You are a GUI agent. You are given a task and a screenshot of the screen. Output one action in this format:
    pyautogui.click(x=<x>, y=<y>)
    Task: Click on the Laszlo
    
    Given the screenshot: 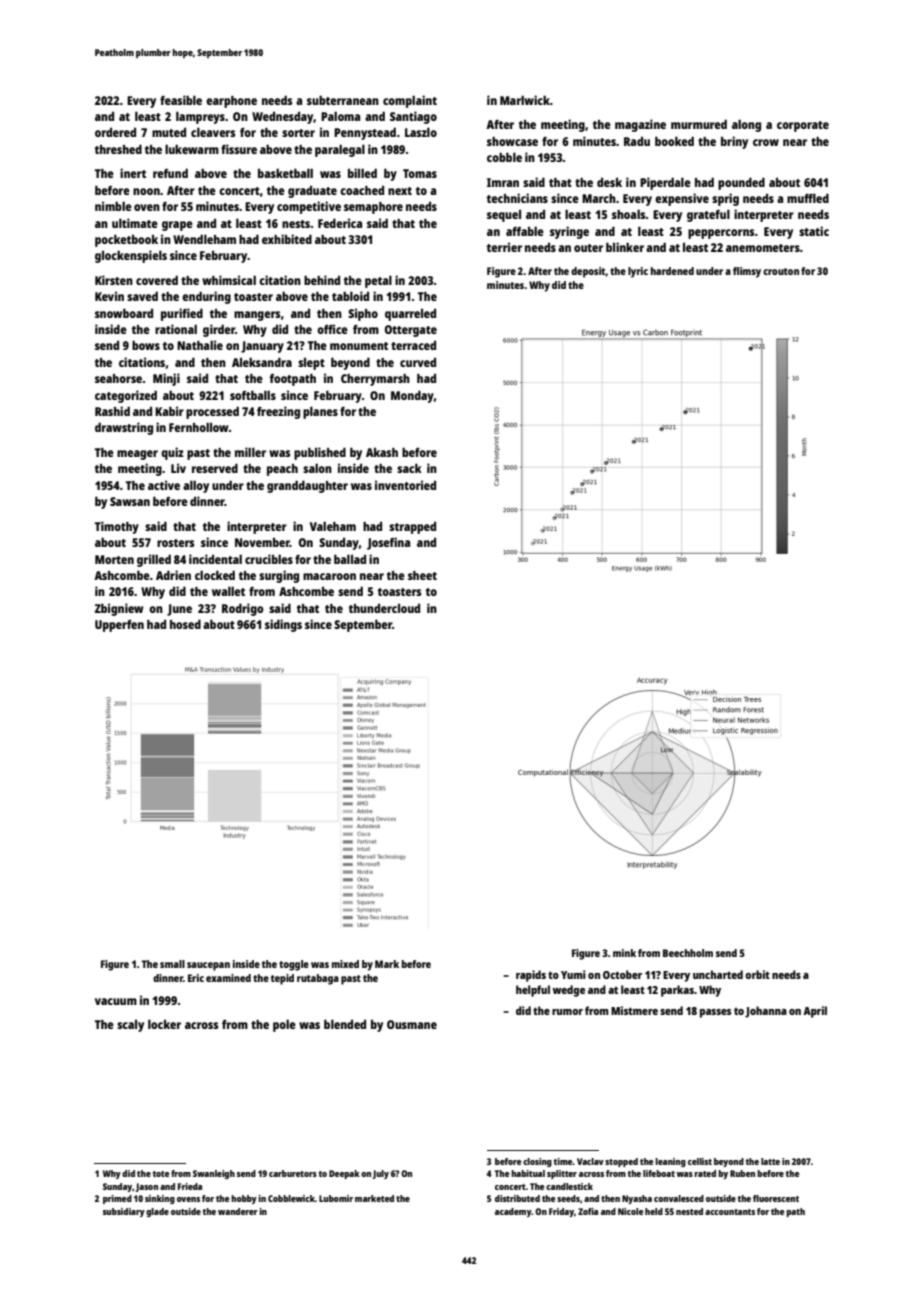 What is the action you would take?
    pyautogui.click(x=421, y=132)
